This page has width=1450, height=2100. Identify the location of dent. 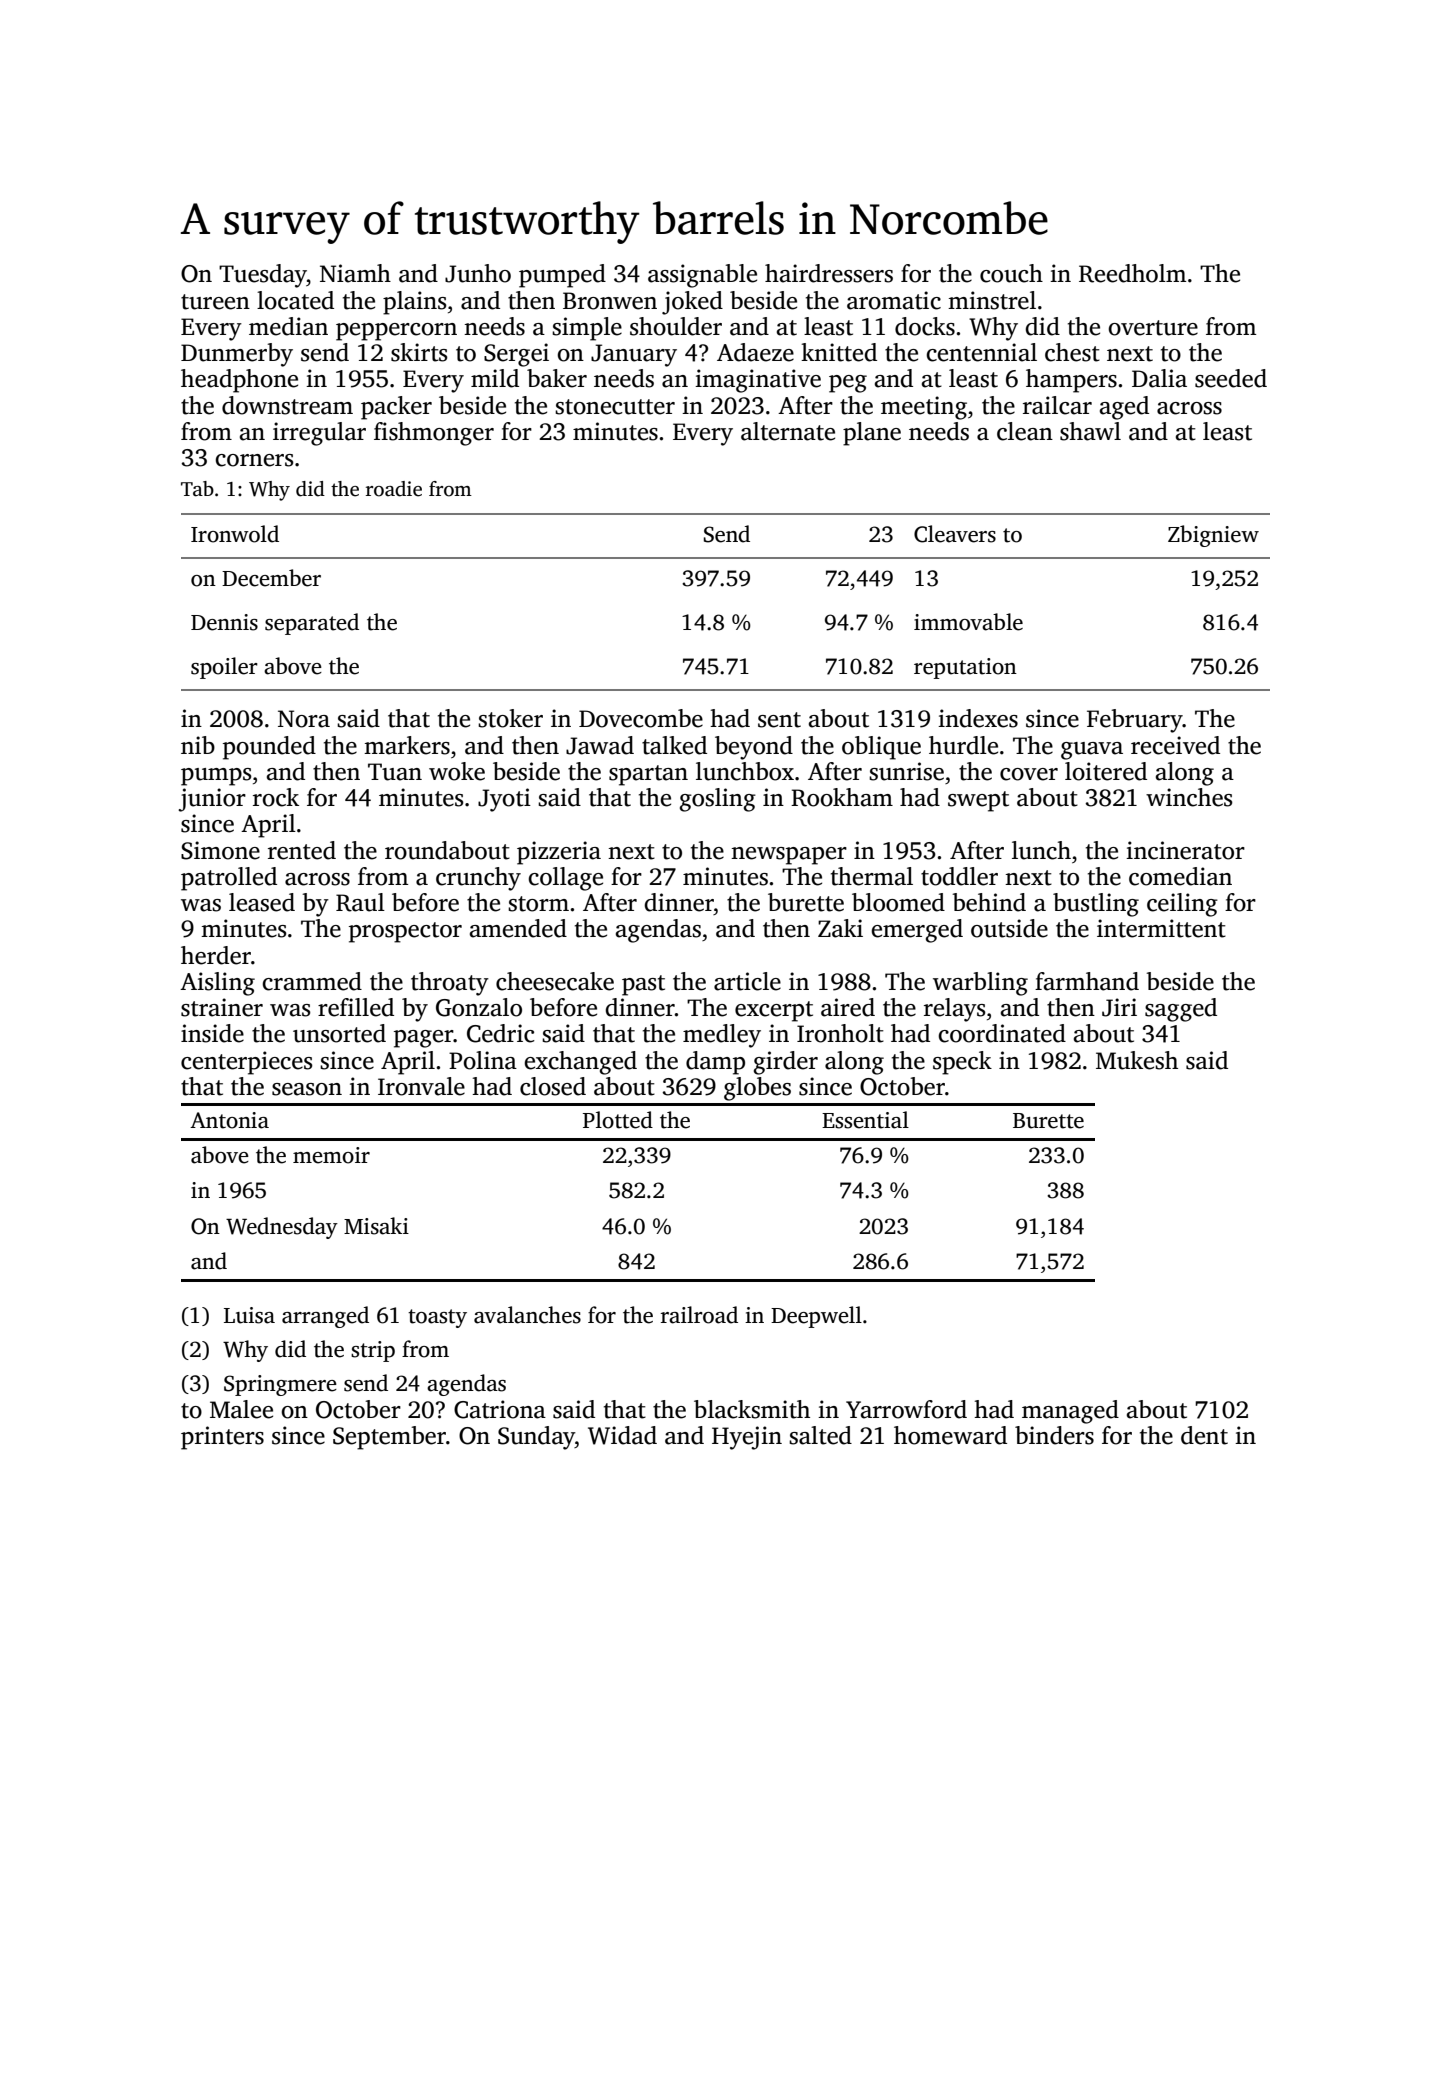
(1204, 1435).
